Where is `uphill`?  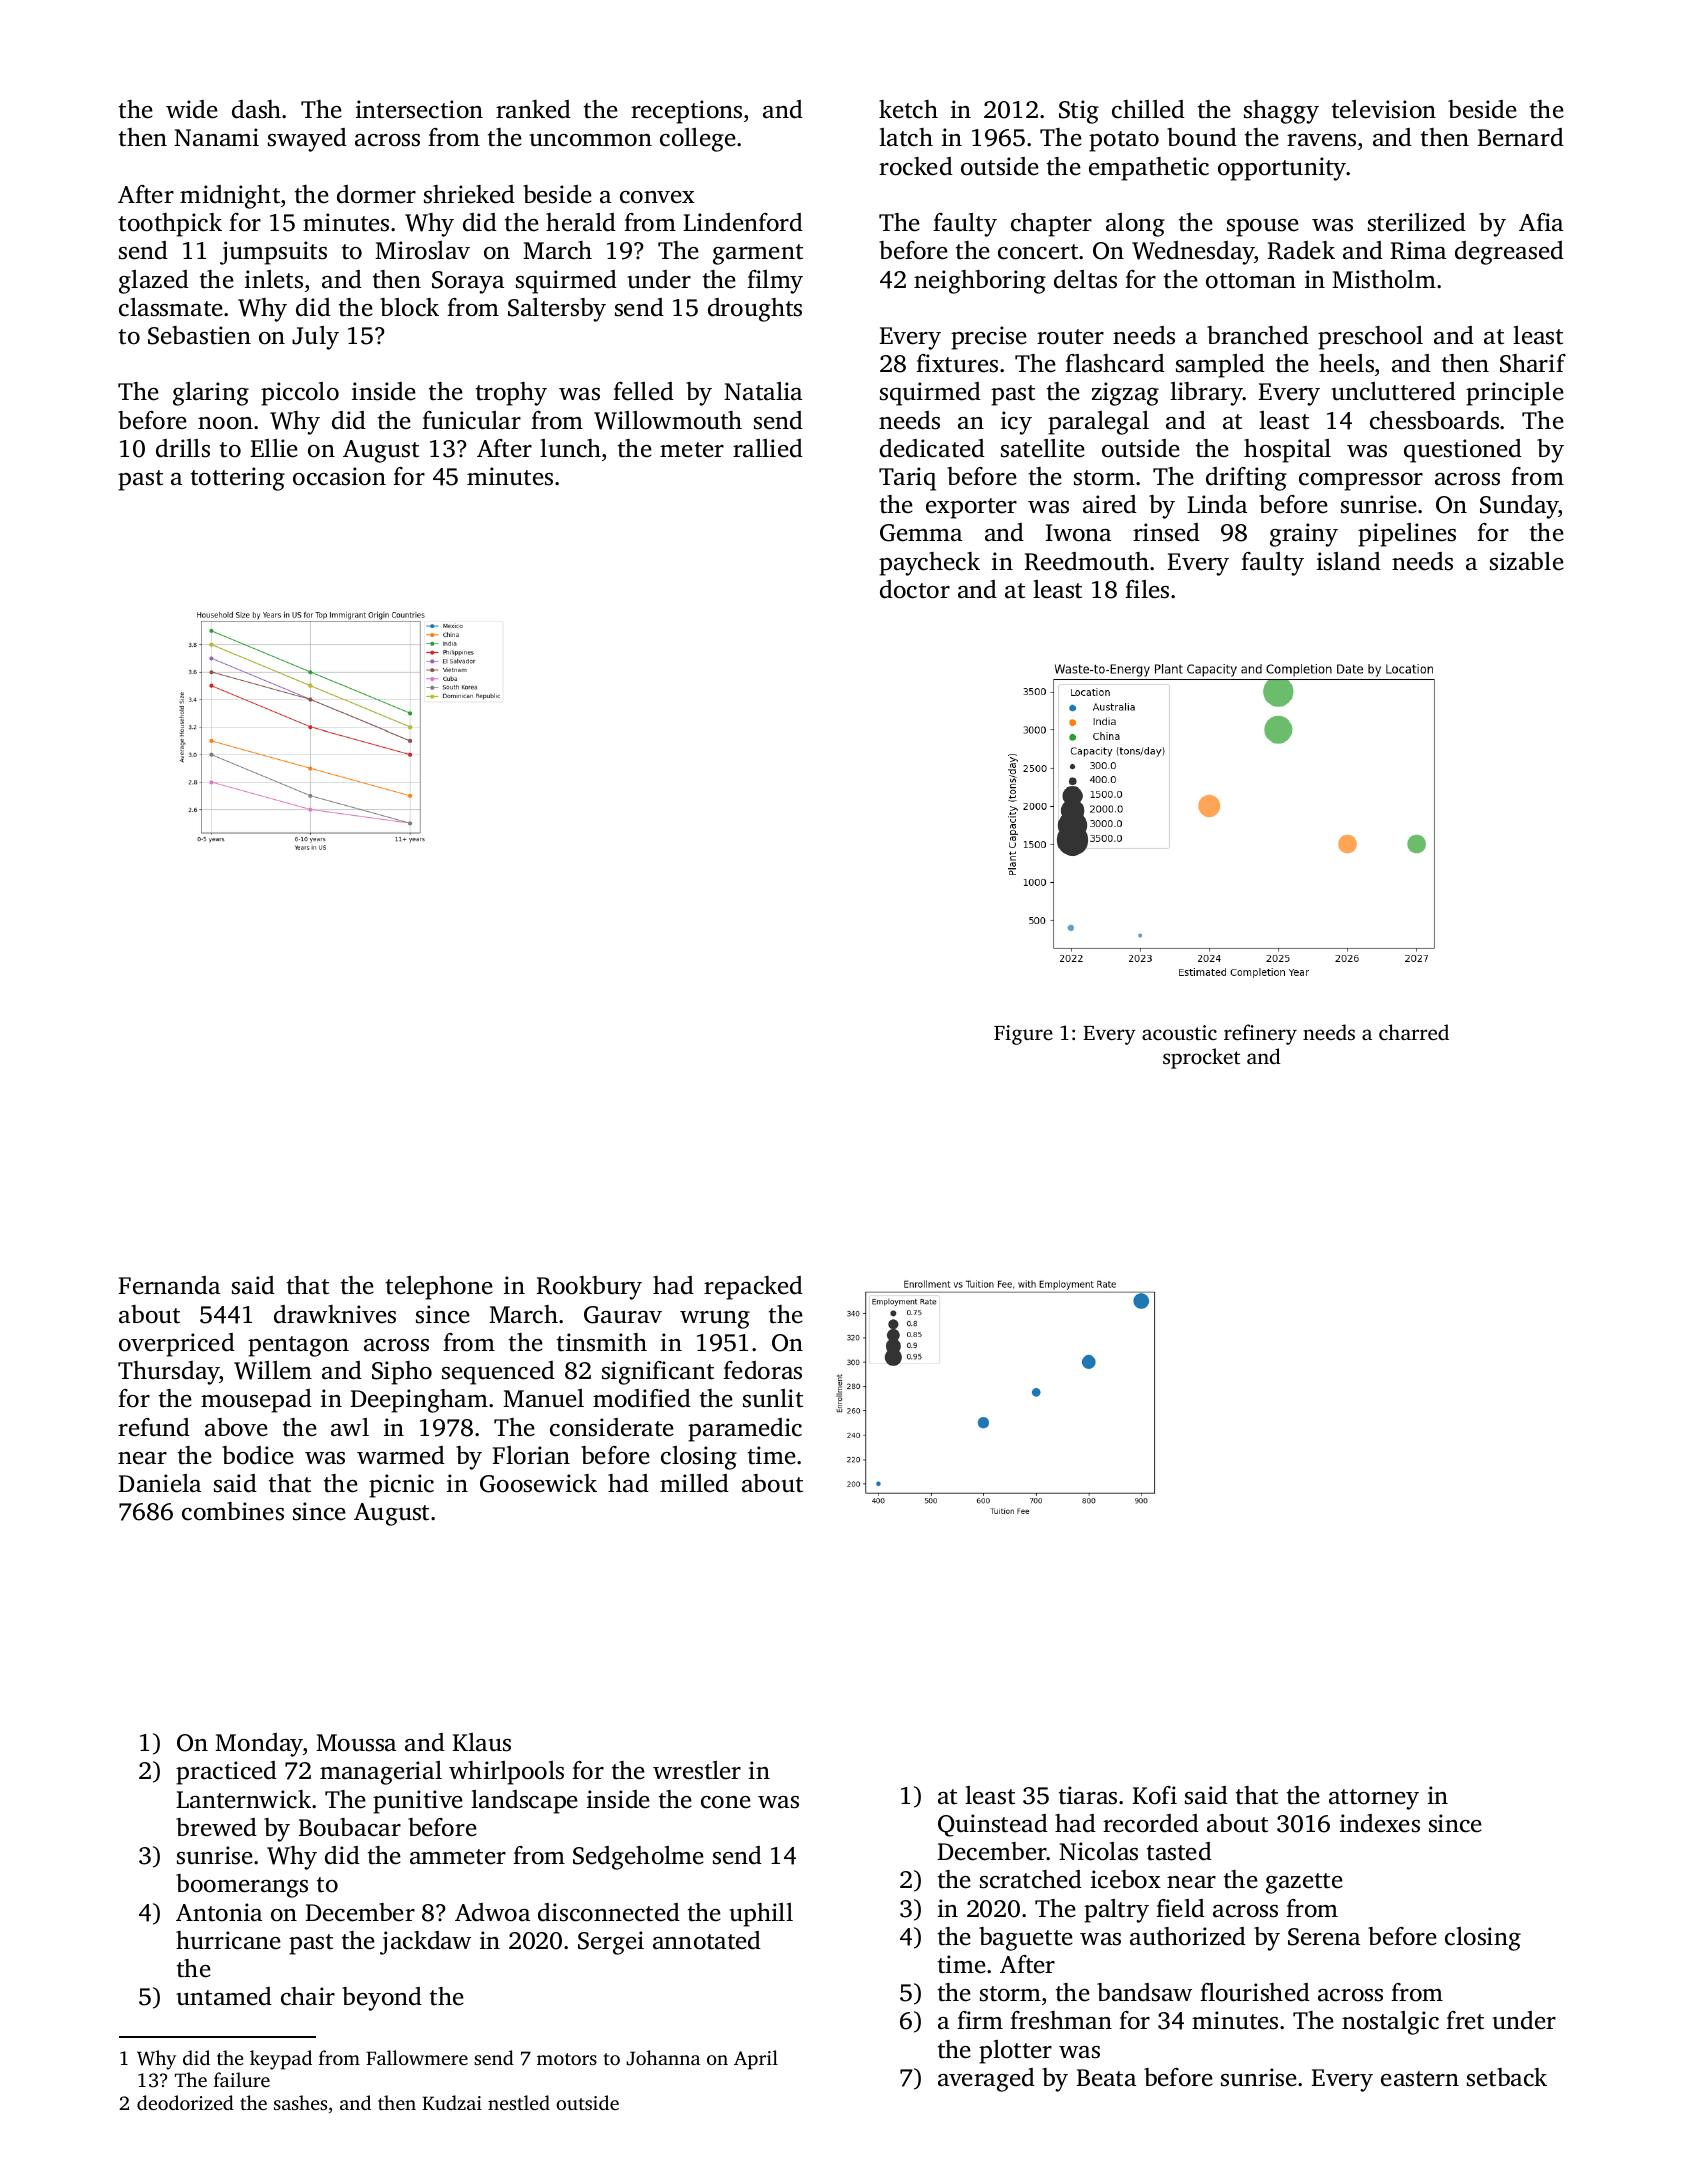 uphill is located at coordinates (761, 1915).
